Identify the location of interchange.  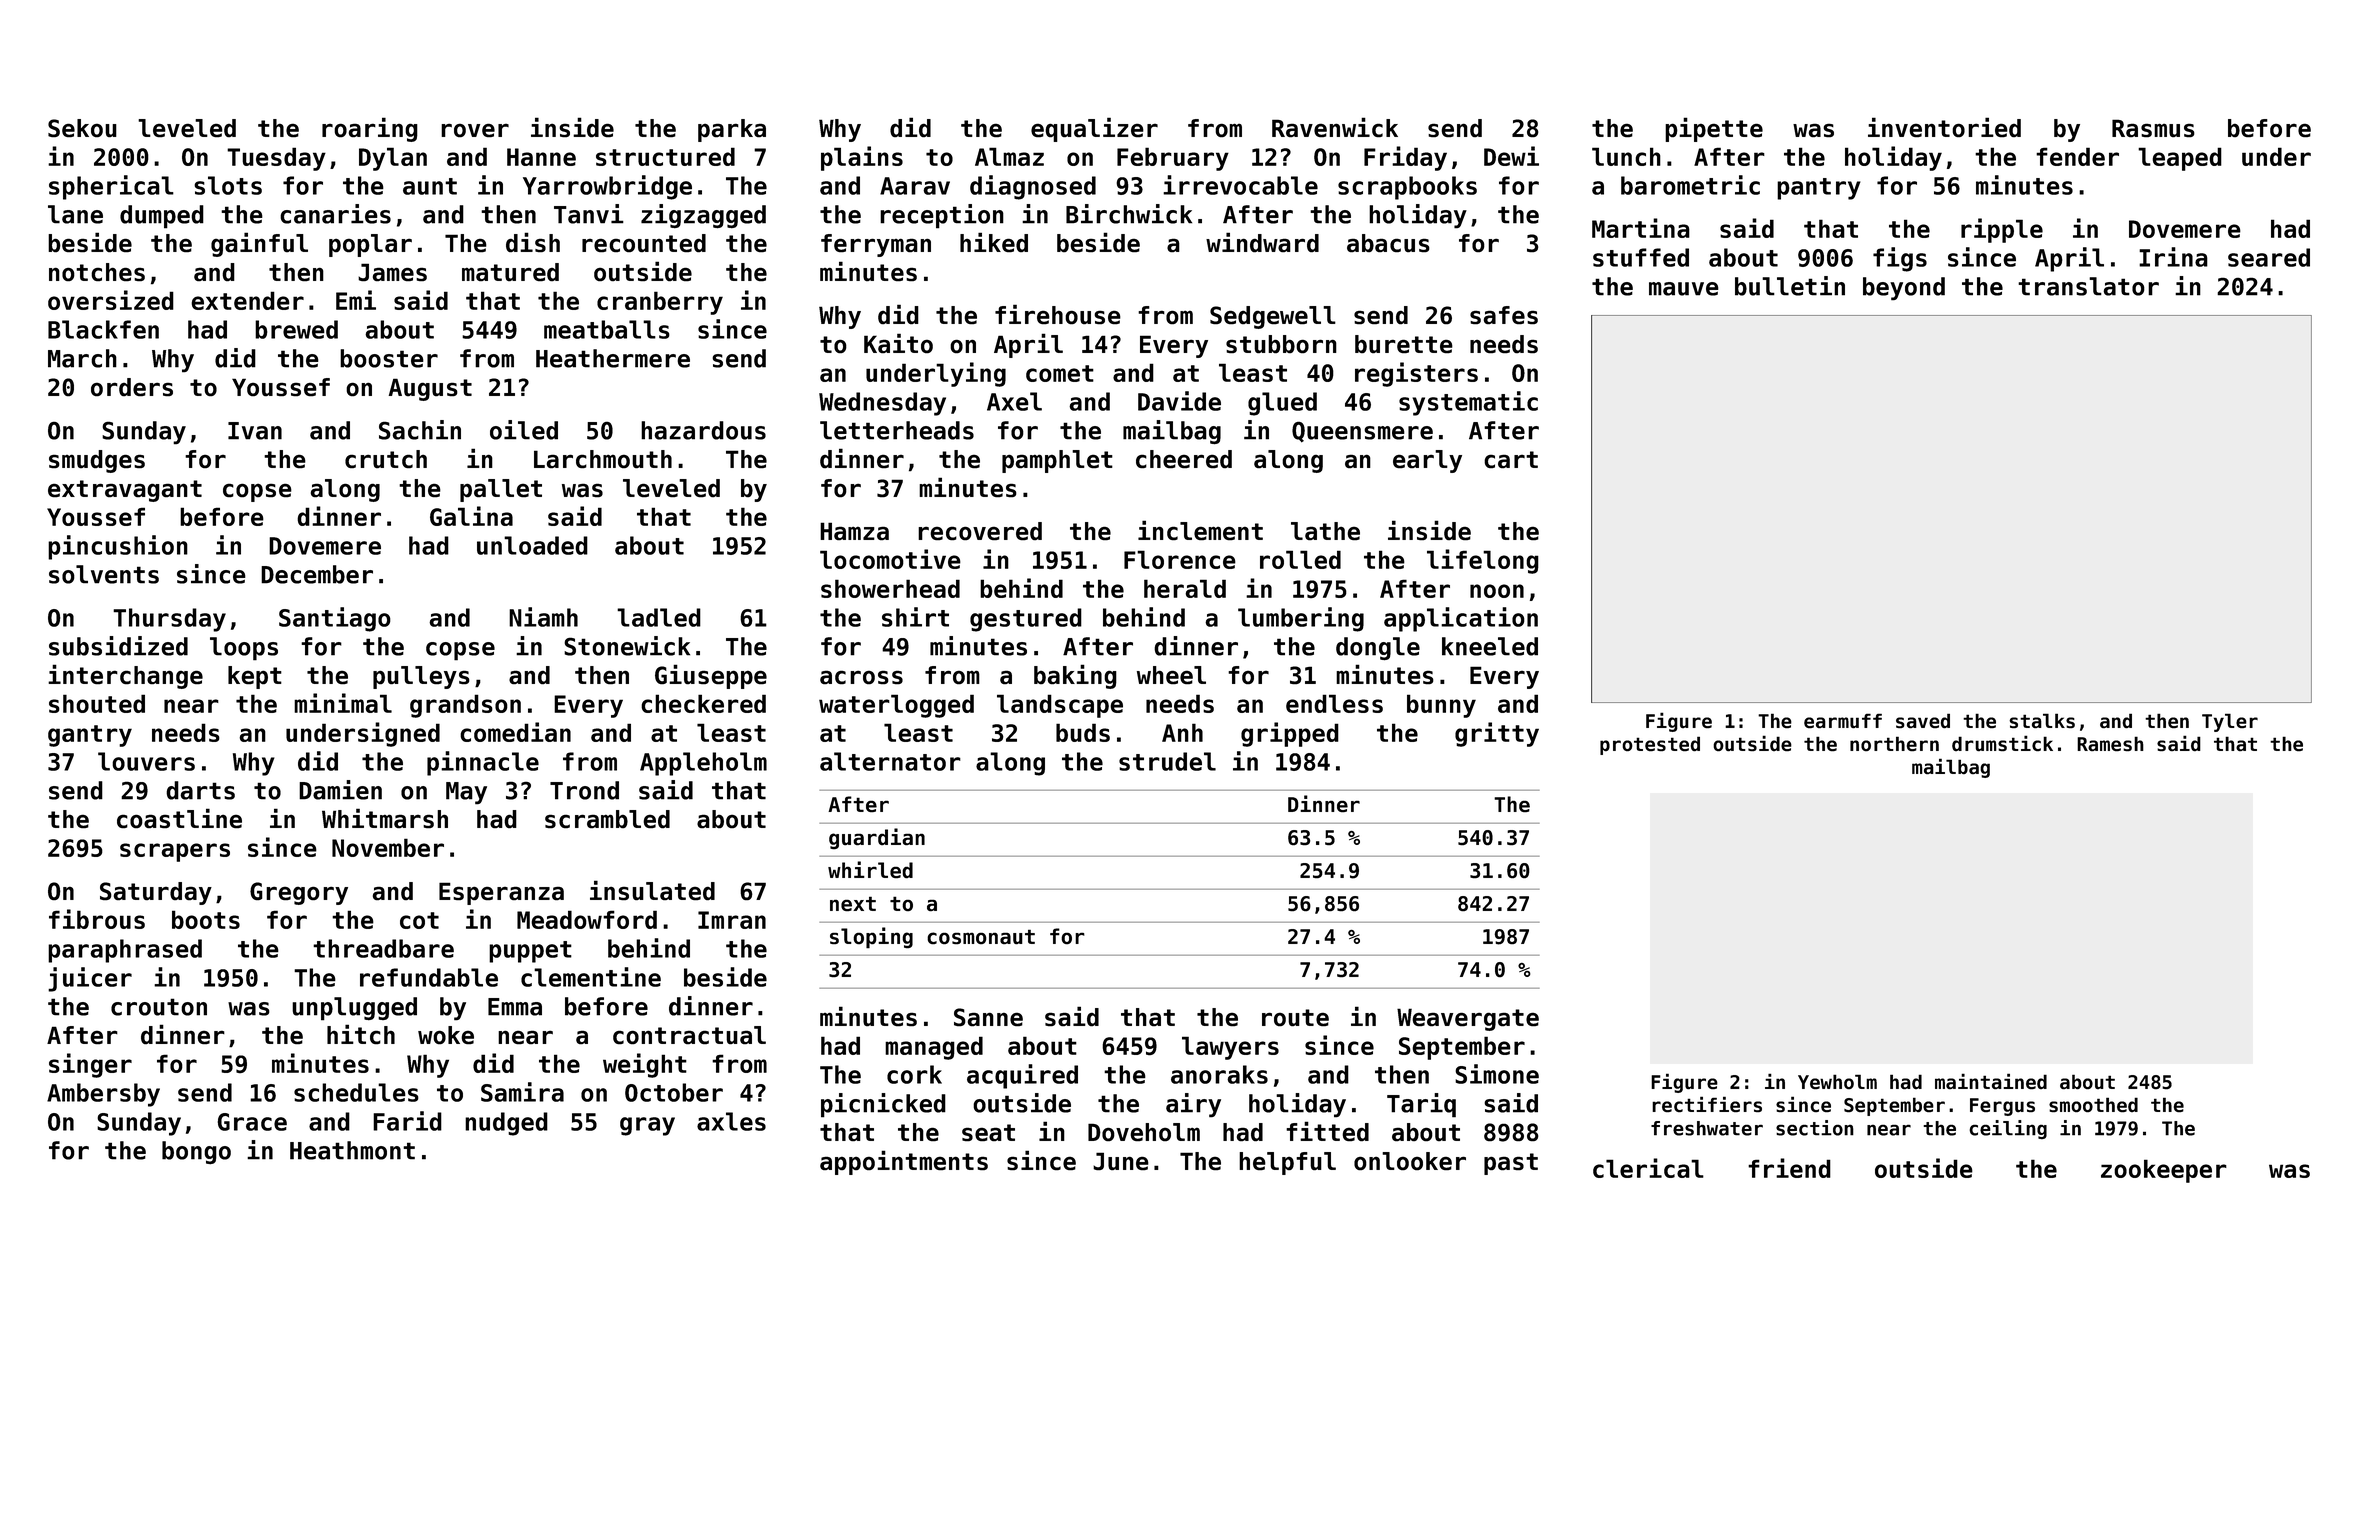
(125, 676).
